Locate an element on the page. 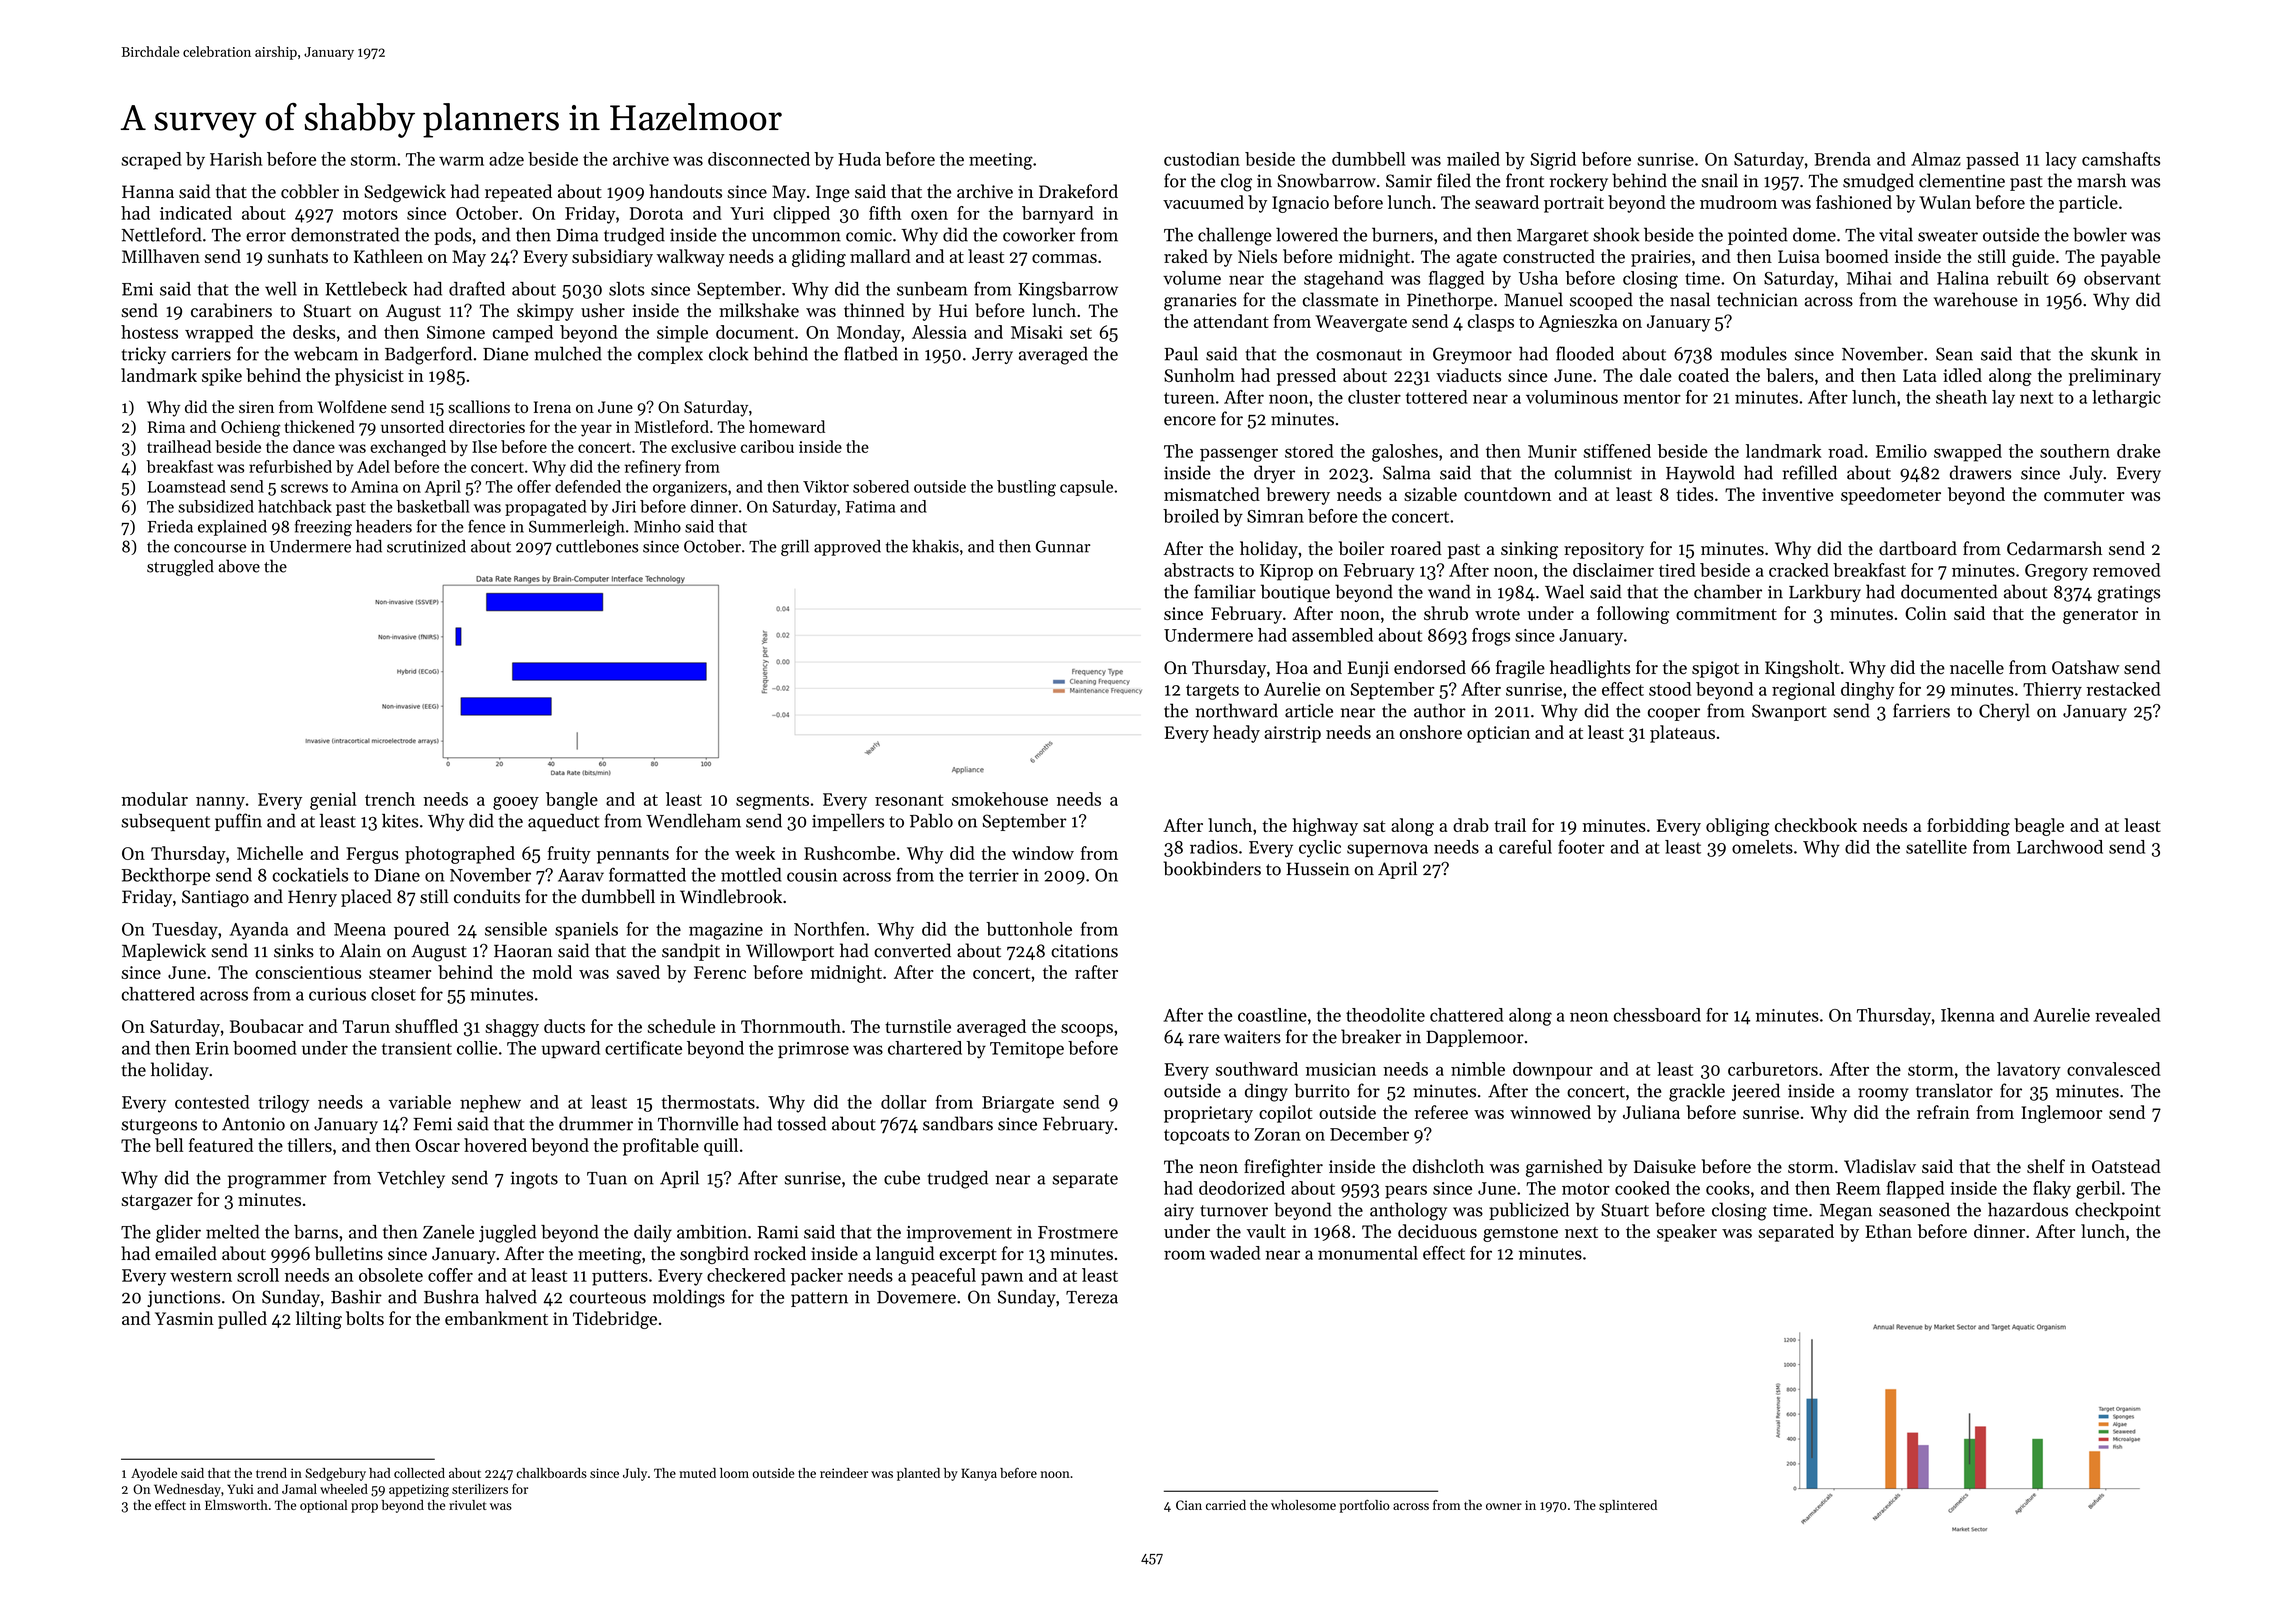 This image has width=2282, height=1614. satellite is located at coordinates (1936, 847).
